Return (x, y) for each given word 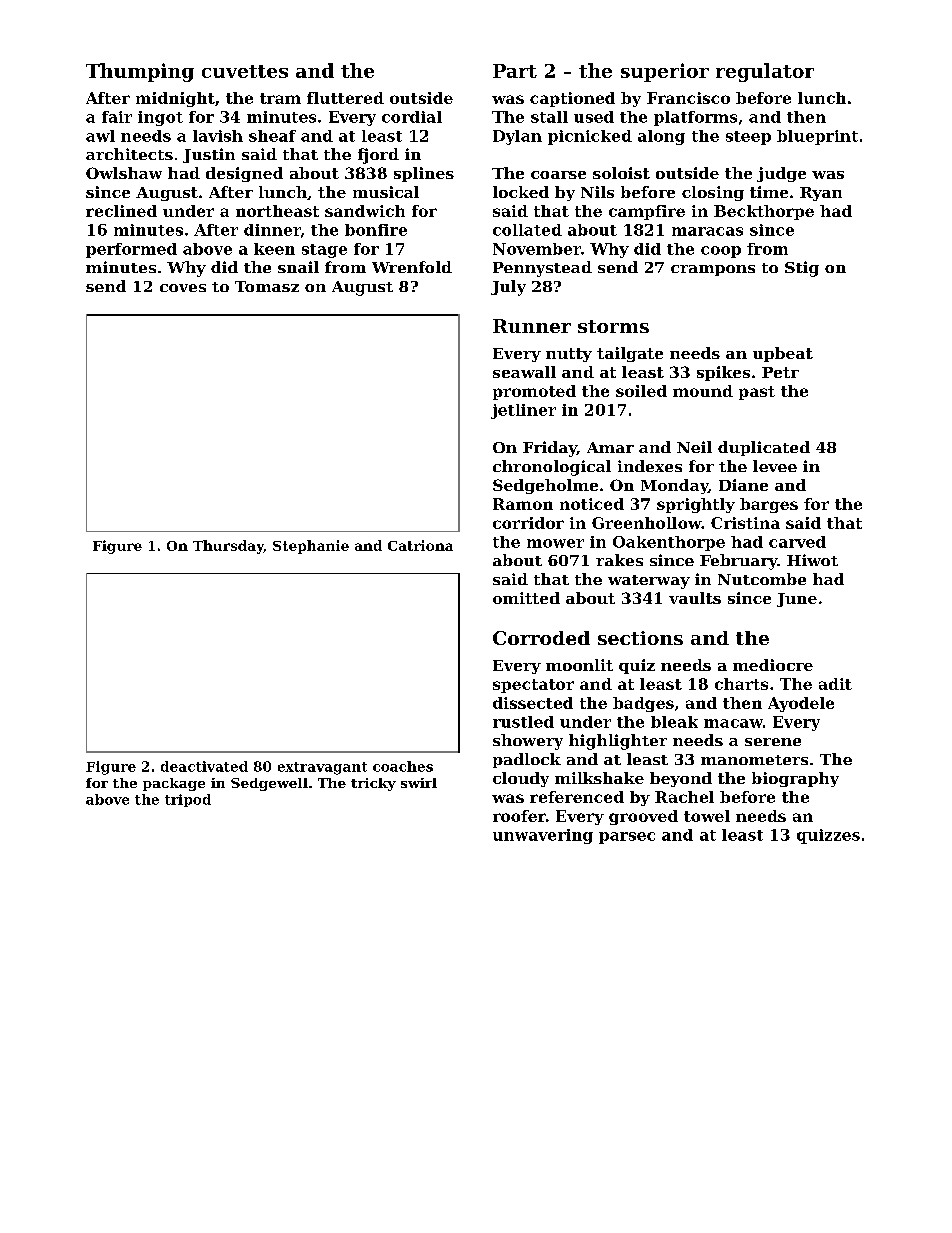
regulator (765, 72)
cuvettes (245, 71)
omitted (526, 598)
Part (515, 71)
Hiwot (812, 560)
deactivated (204, 766)
